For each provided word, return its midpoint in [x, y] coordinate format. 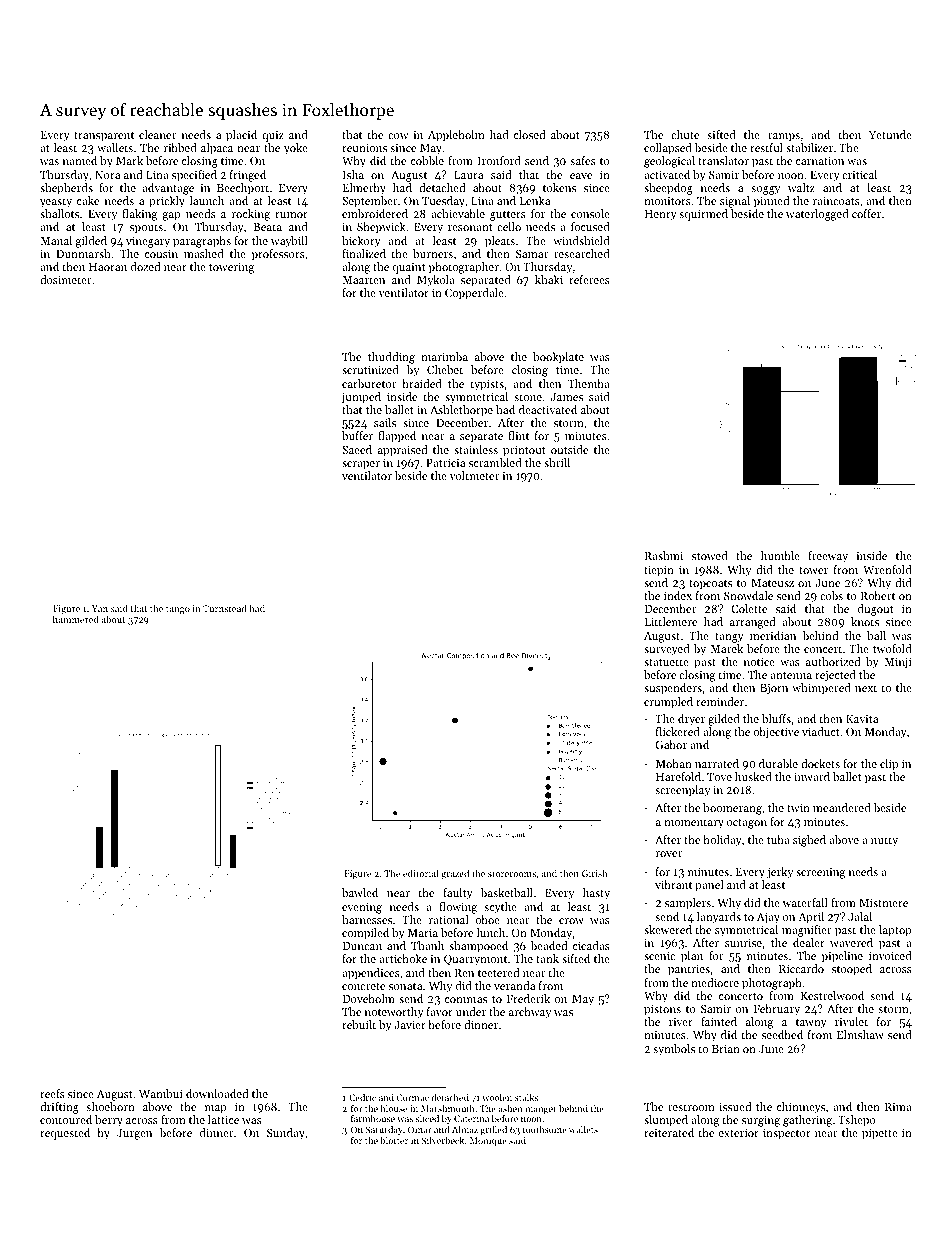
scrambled [495, 462]
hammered [76, 619]
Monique [488, 1141]
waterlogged [817, 215]
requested [65, 1134]
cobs [831, 595]
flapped [397, 437]
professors [278, 255]
